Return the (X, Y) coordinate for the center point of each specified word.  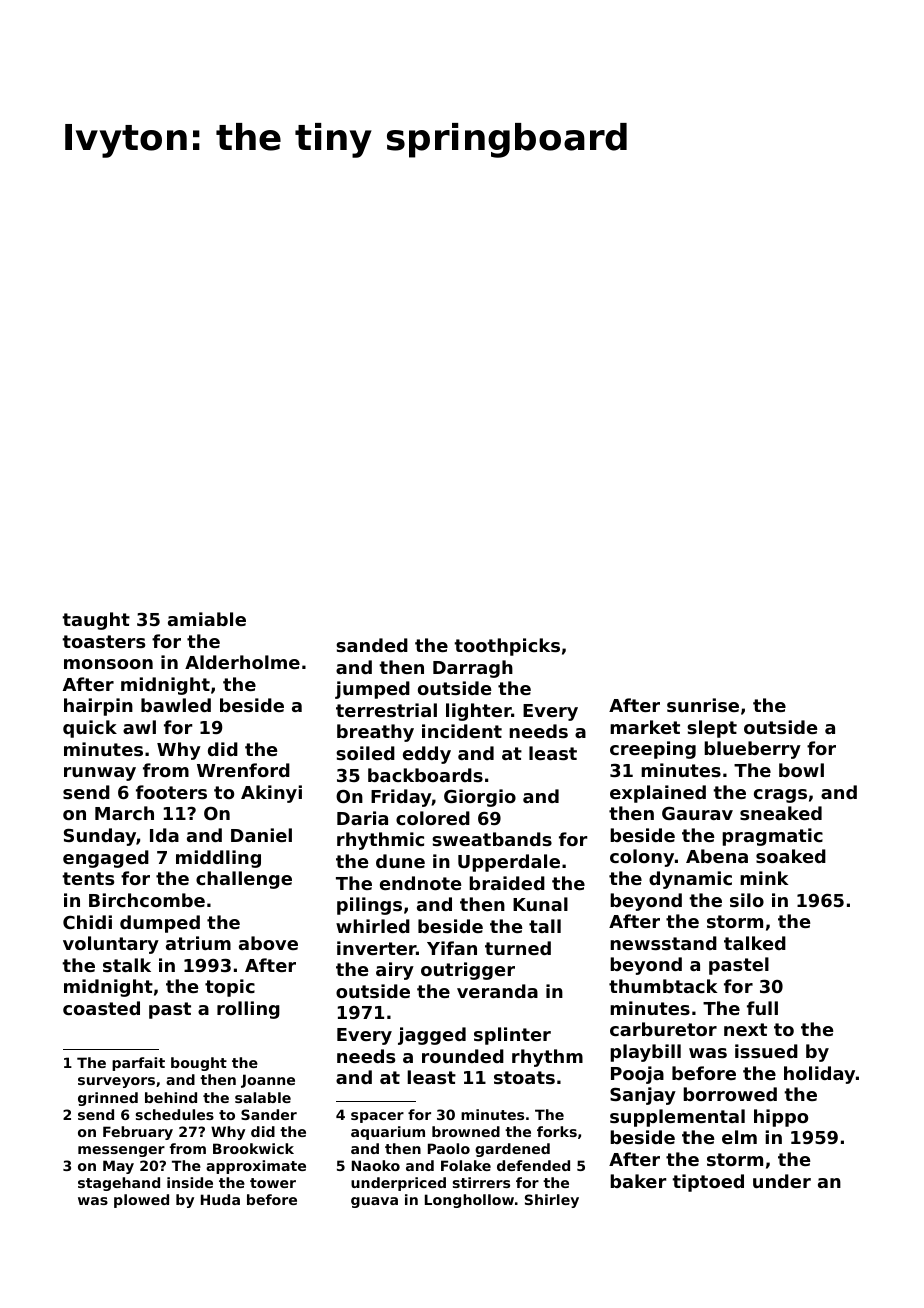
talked (755, 943)
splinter (512, 1036)
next (745, 1029)
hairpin (98, 707)
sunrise (703, 705)
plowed (141, 1201)
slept (712, 729)
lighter (478, 712)
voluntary (111, 945)
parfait (138, 1064)
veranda (497, 991)
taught (96, 621)
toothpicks (507, 647)
